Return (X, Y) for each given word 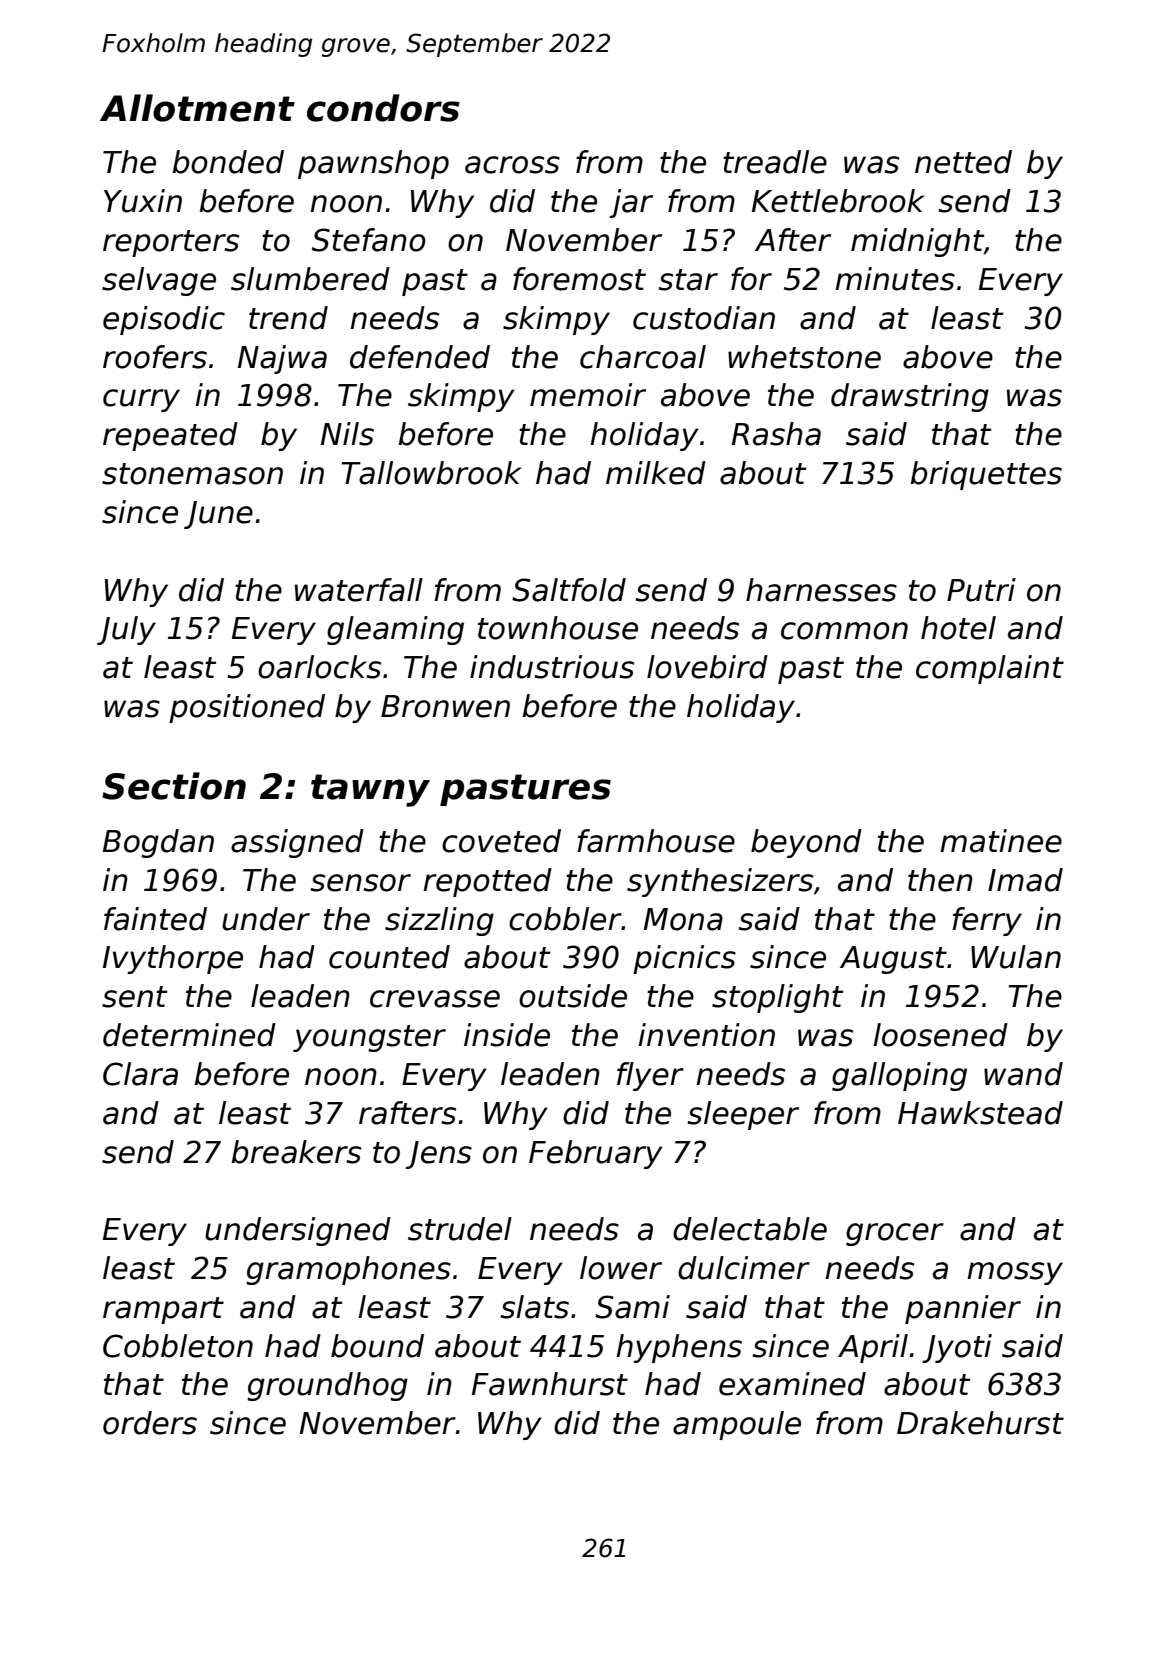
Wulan (1016, 957)
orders (150, 1423)
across (512, 165)
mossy (1015, 1273)
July (126, 630)
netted (963, 162)
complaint (990, 669)
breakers (296, 1152)
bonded (228, 162)
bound (377, 1346)
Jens (439, 1155)
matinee (1001, 841)
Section (174, 786)
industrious (552, 667)
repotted (487, 882)
